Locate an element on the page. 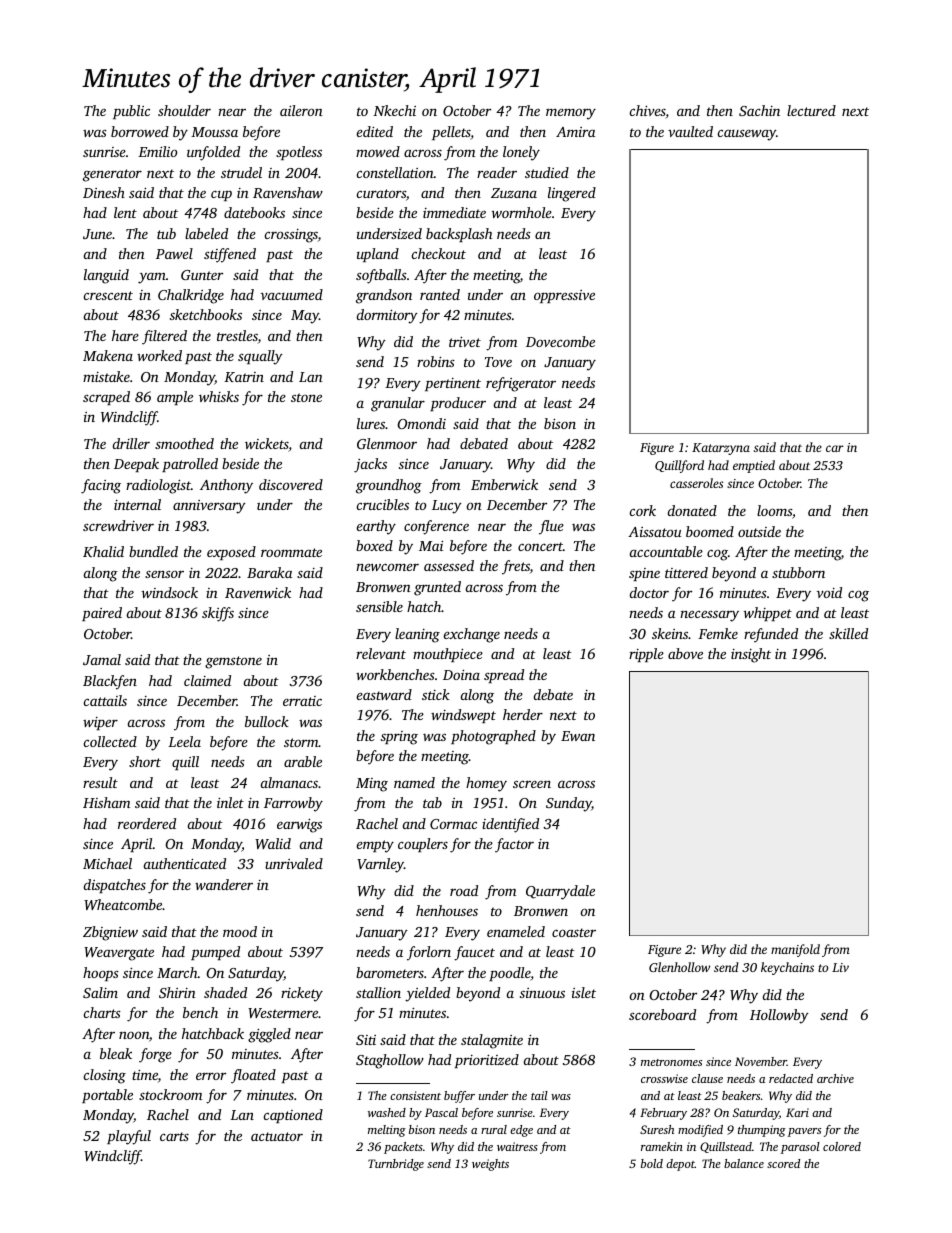 The width and height of the image is (952, 1233). constellation is located at coordinates (395, 172).
